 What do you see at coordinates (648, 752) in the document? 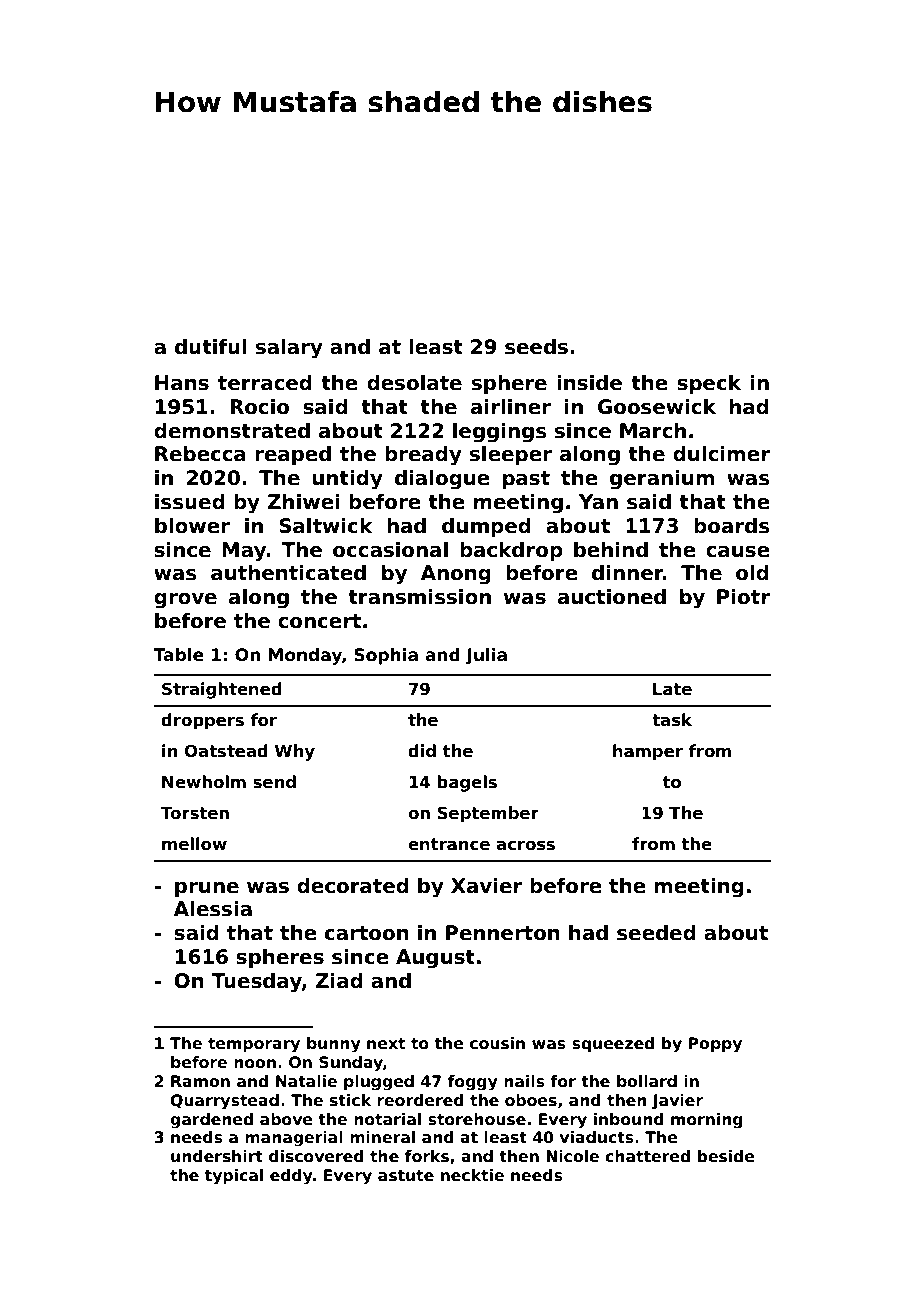
I see `hamper` at bounding box center [648, 752].
